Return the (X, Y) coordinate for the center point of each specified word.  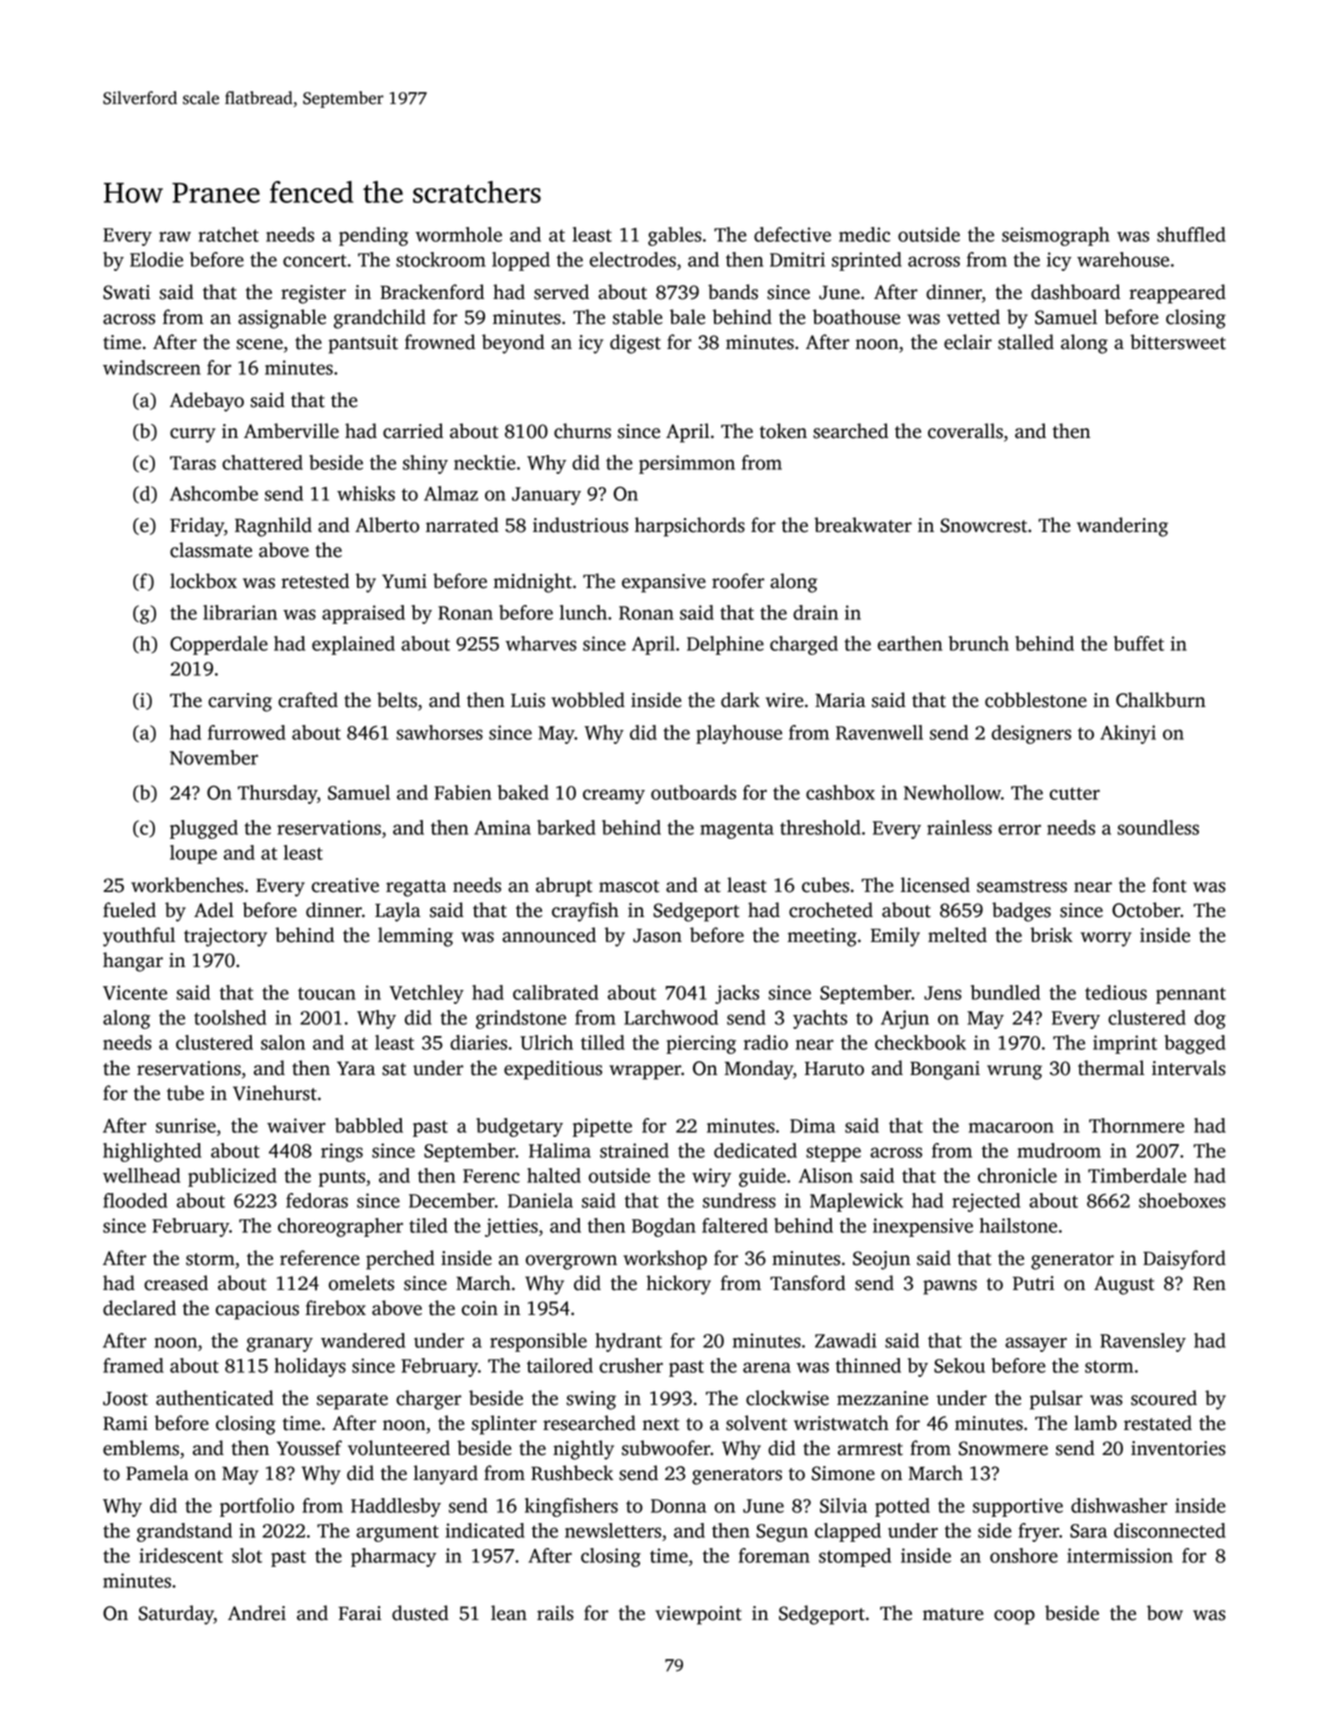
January (546, 496)
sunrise (186, 1125)
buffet (1139, 643)
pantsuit (363, 344)
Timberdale (1137, 1175)
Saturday (176, 1615)
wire (785, 700)
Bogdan (664, 1227)
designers (1031, 734)
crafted (308, 700)
